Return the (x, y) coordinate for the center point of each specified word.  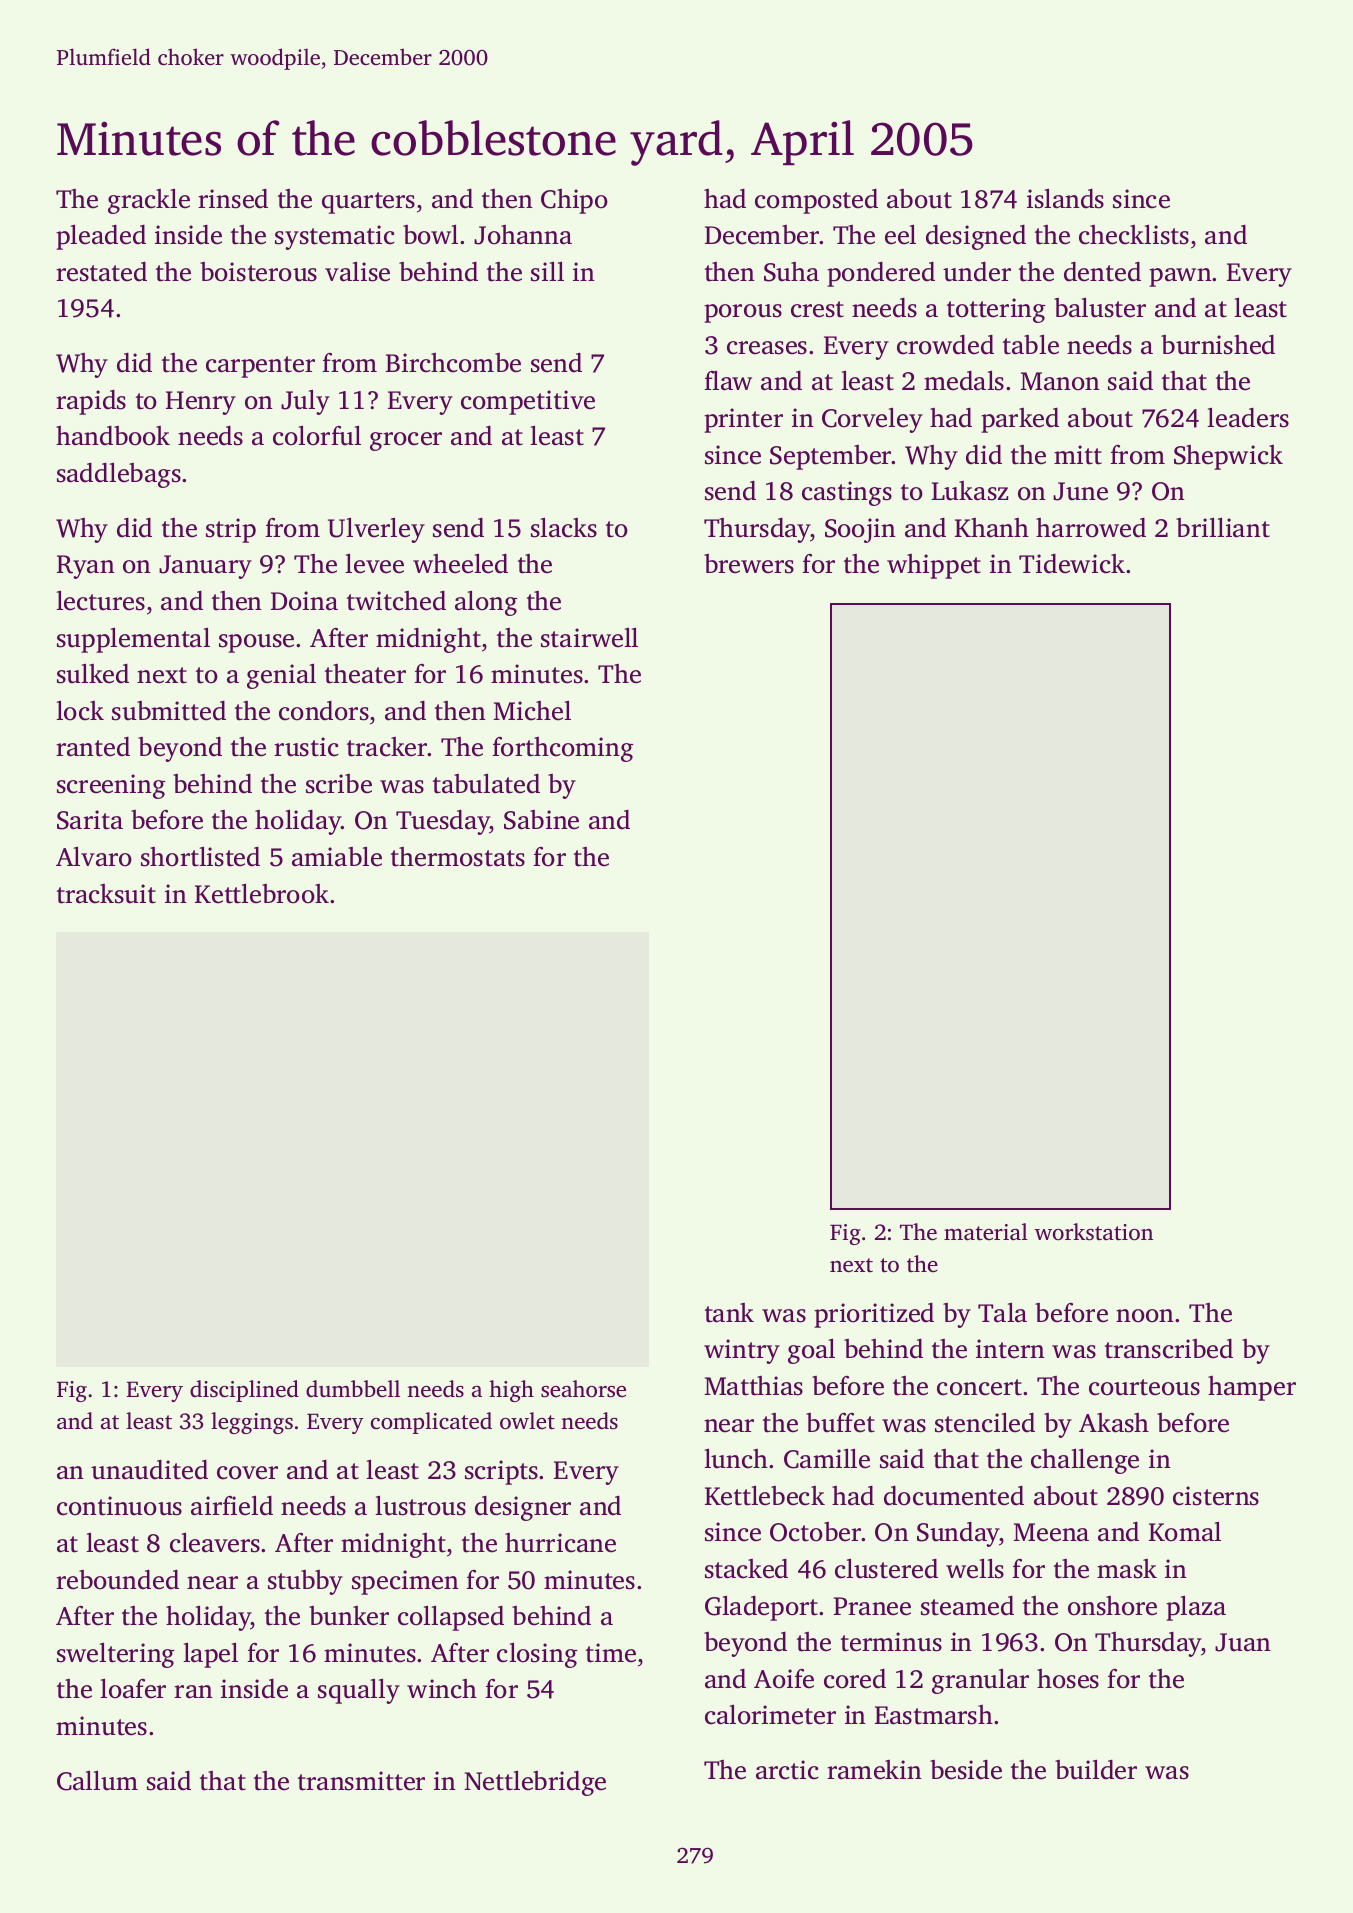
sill (547, 271)
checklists (1134, 234)
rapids (91, 402)
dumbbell (353, 1388)
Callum (97, 1780)
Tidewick (1072, 564)
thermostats (458, 857)
